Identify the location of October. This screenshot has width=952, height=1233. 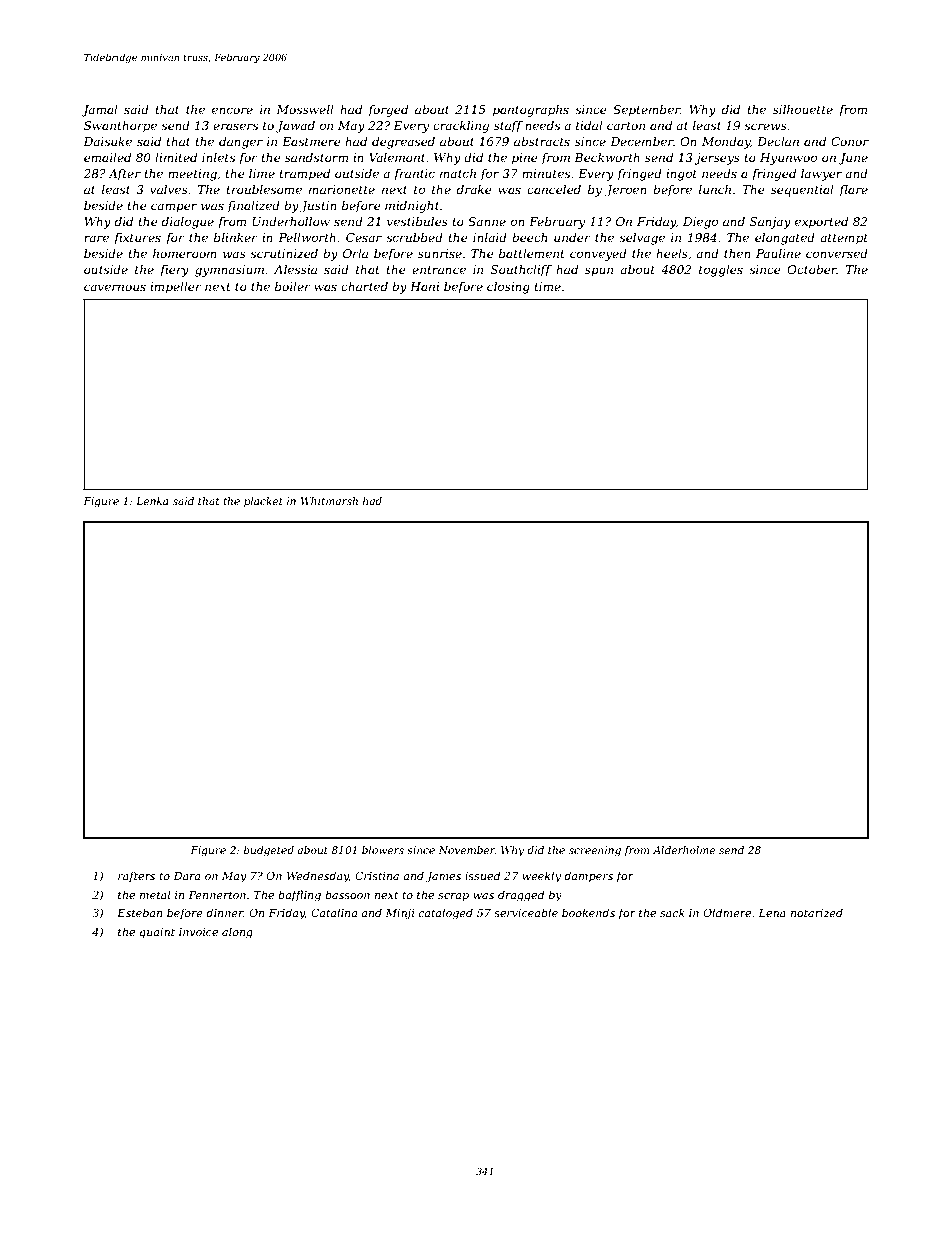
(812, 269).
